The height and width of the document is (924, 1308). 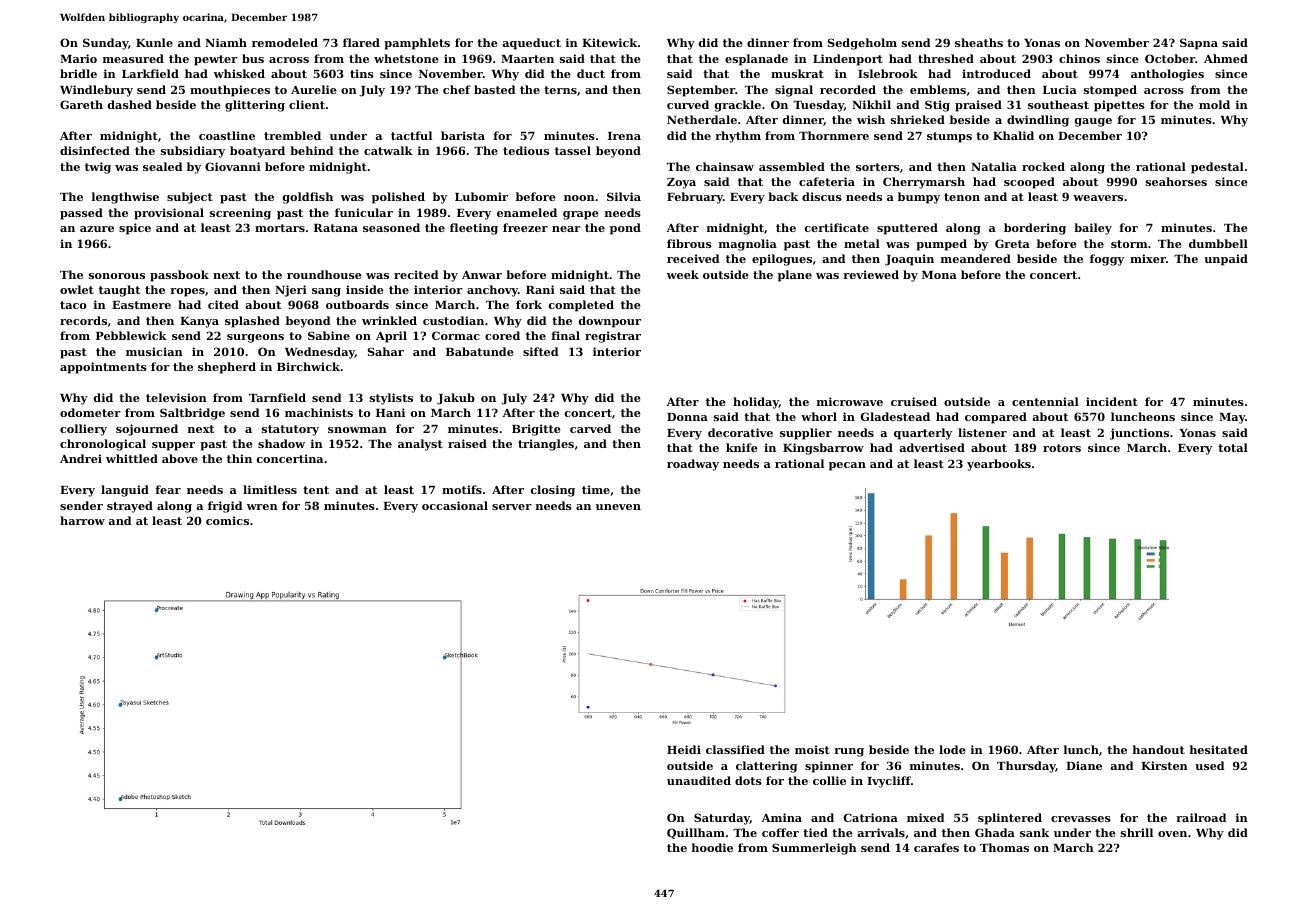 What do you see at coordinates (949, 137) in the document?
I see `stumps` at bounding box center [949, 137].
